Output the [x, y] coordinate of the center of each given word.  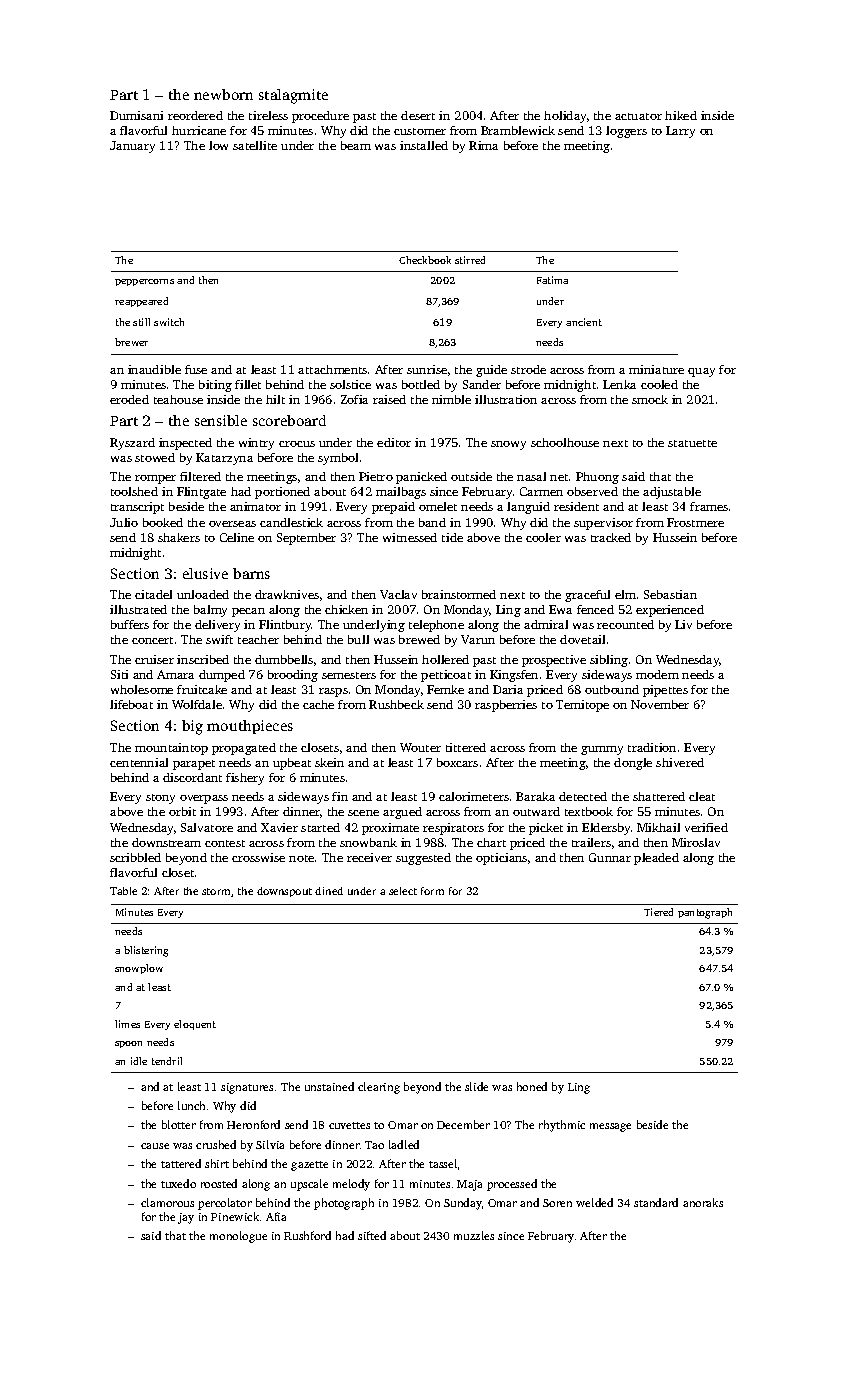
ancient [584, 322]
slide [476, 1086]
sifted [372, 1235]
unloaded [203, 594]
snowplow [139, 969]
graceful [587, 596]
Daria [508, 689]
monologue [238, 1237]
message [610, 1127]
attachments [332, 369]
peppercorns [144, 282]
